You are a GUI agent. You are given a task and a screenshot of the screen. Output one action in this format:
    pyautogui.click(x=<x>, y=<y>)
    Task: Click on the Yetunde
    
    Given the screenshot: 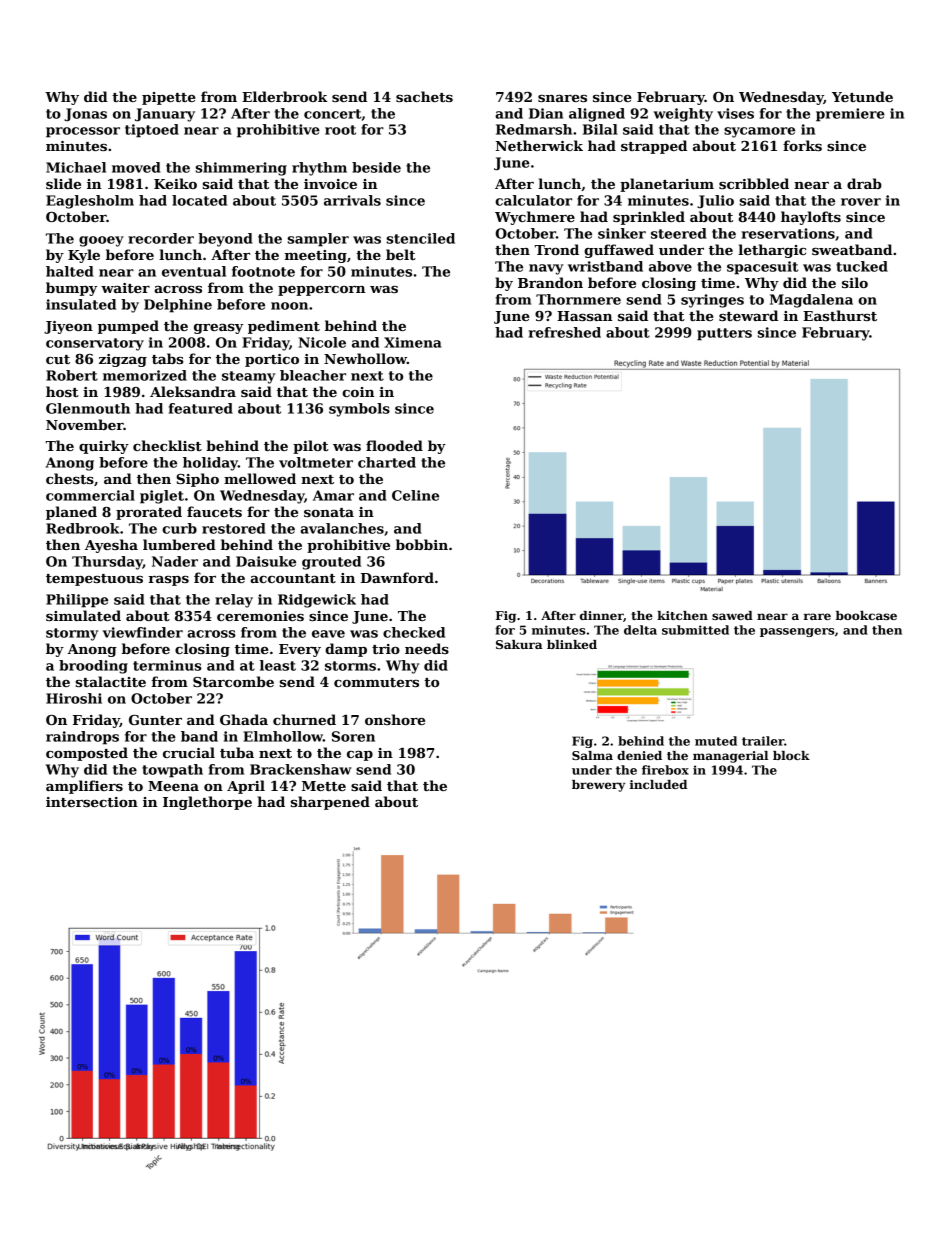 What is the action you would take?
    pyautogui.click(x=862, y=96)
